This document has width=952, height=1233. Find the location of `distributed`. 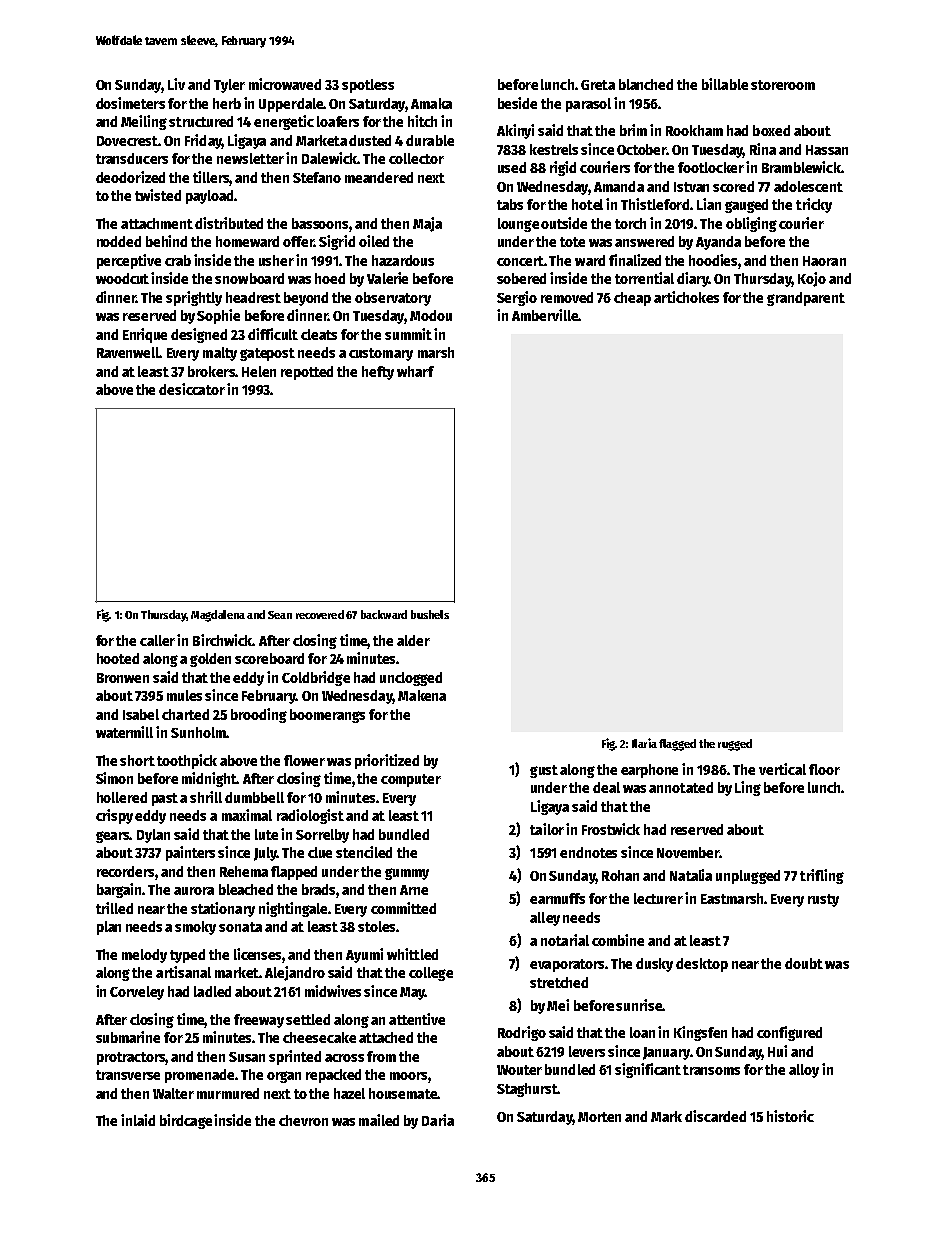

distributed is located at coordinates (229, 223).
